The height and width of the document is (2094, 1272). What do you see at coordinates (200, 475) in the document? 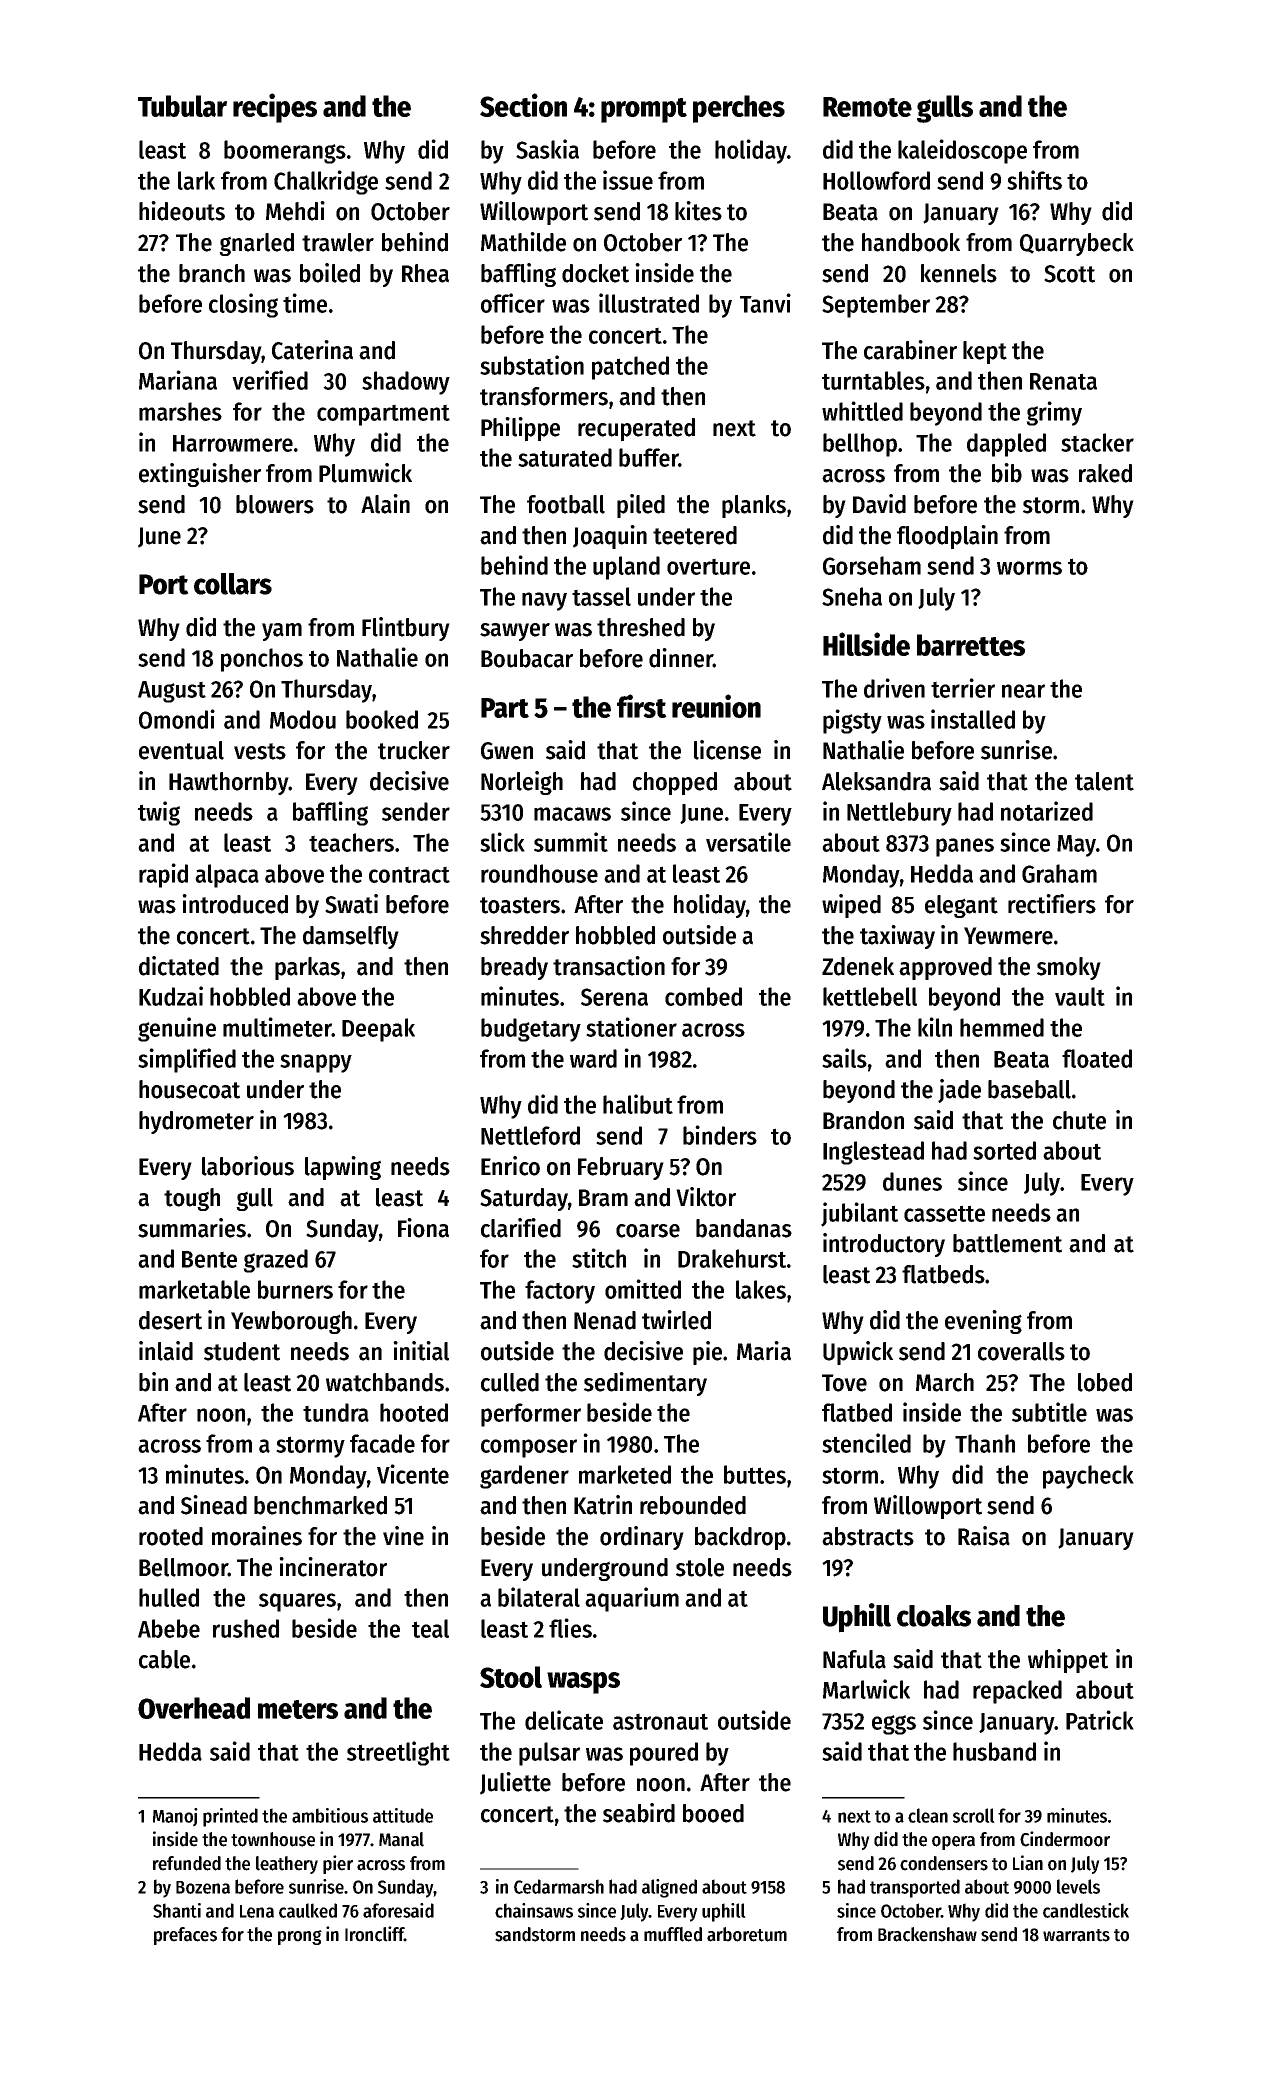
I see `extinguisher` at bounding box center [200, 475].
